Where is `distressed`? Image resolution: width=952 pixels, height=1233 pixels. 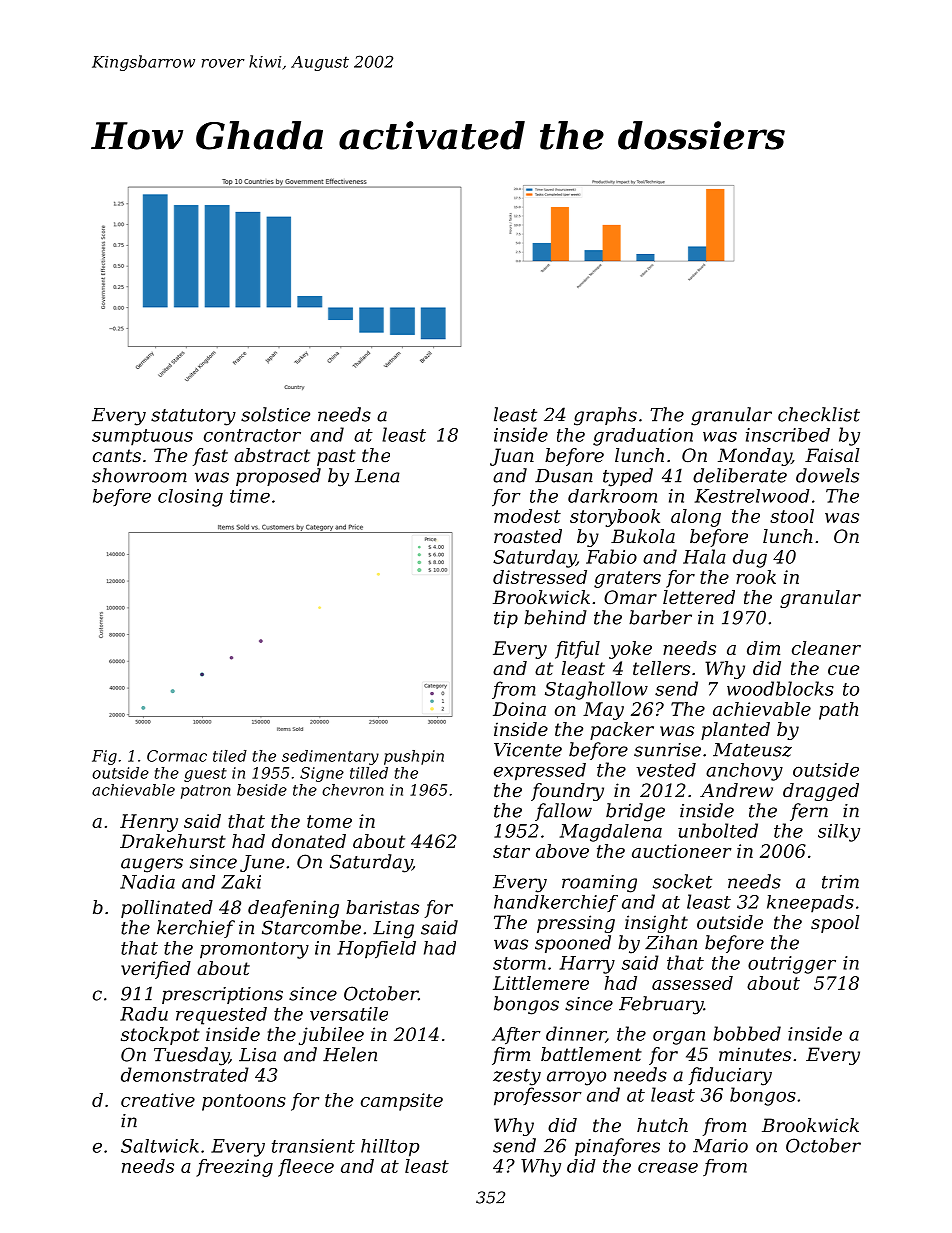
distressed is located at coordinates (540, 577).
